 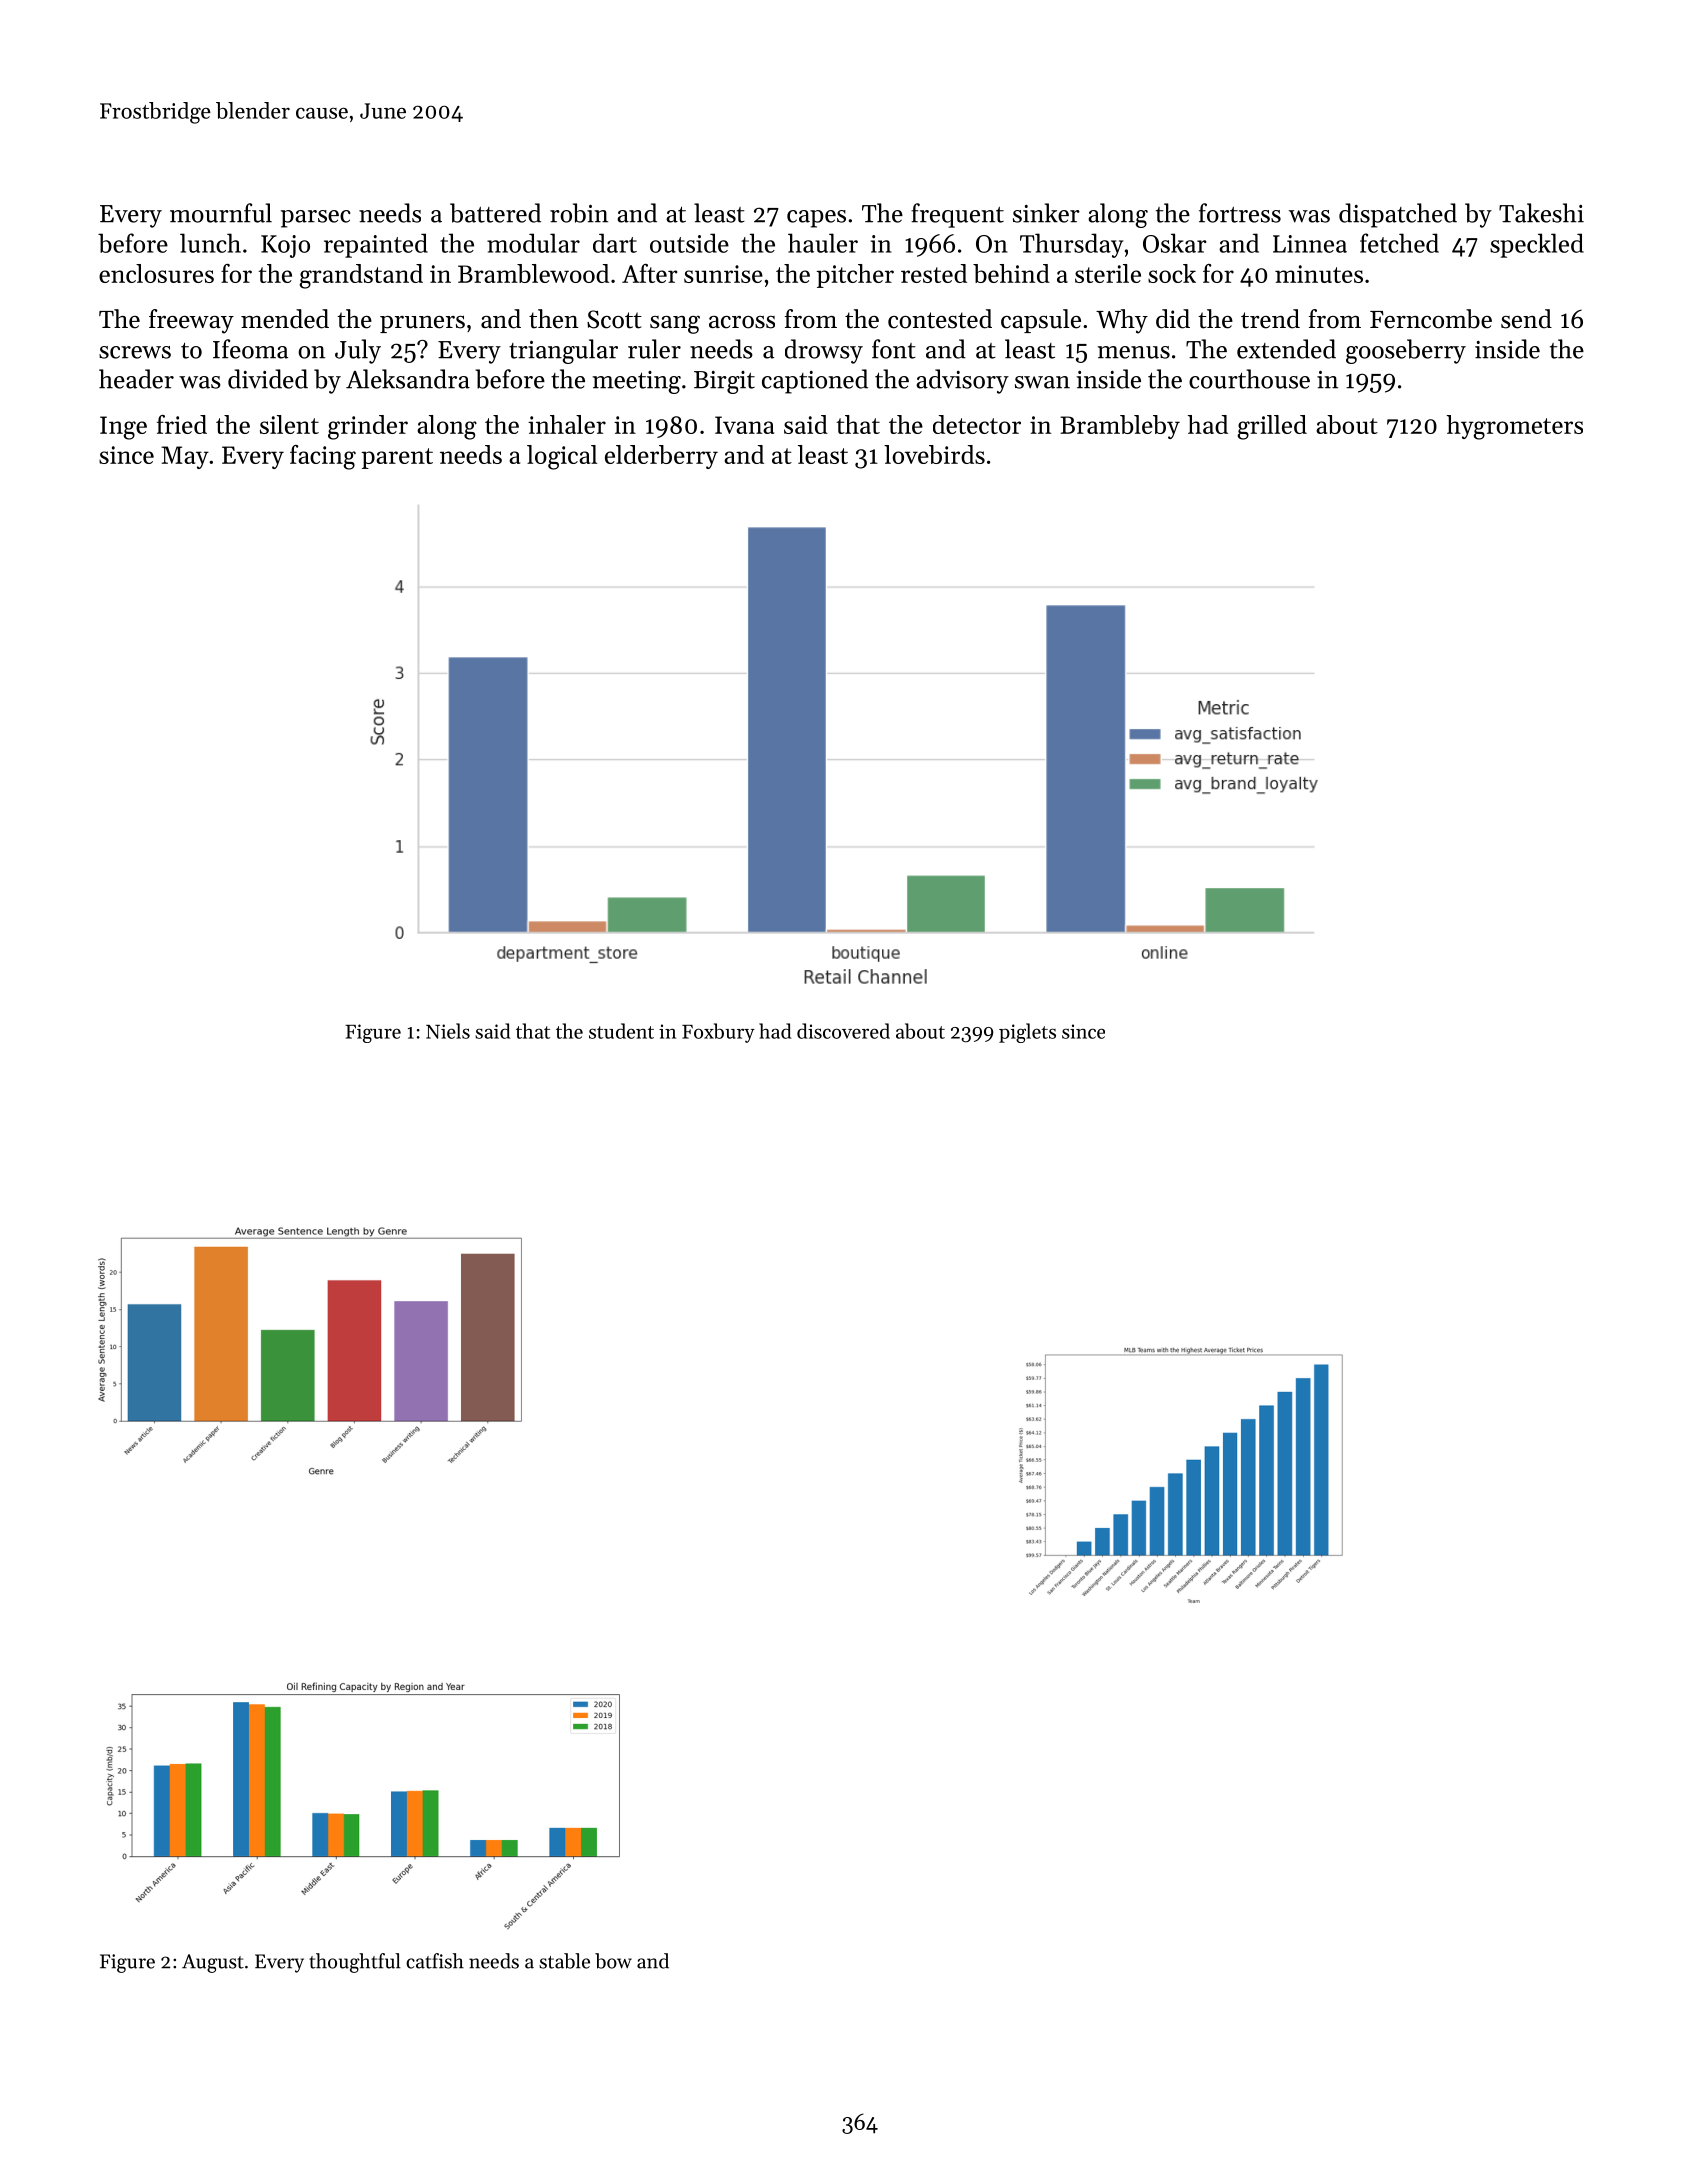 I want to click on bow, so click(x=613, y=1961).
